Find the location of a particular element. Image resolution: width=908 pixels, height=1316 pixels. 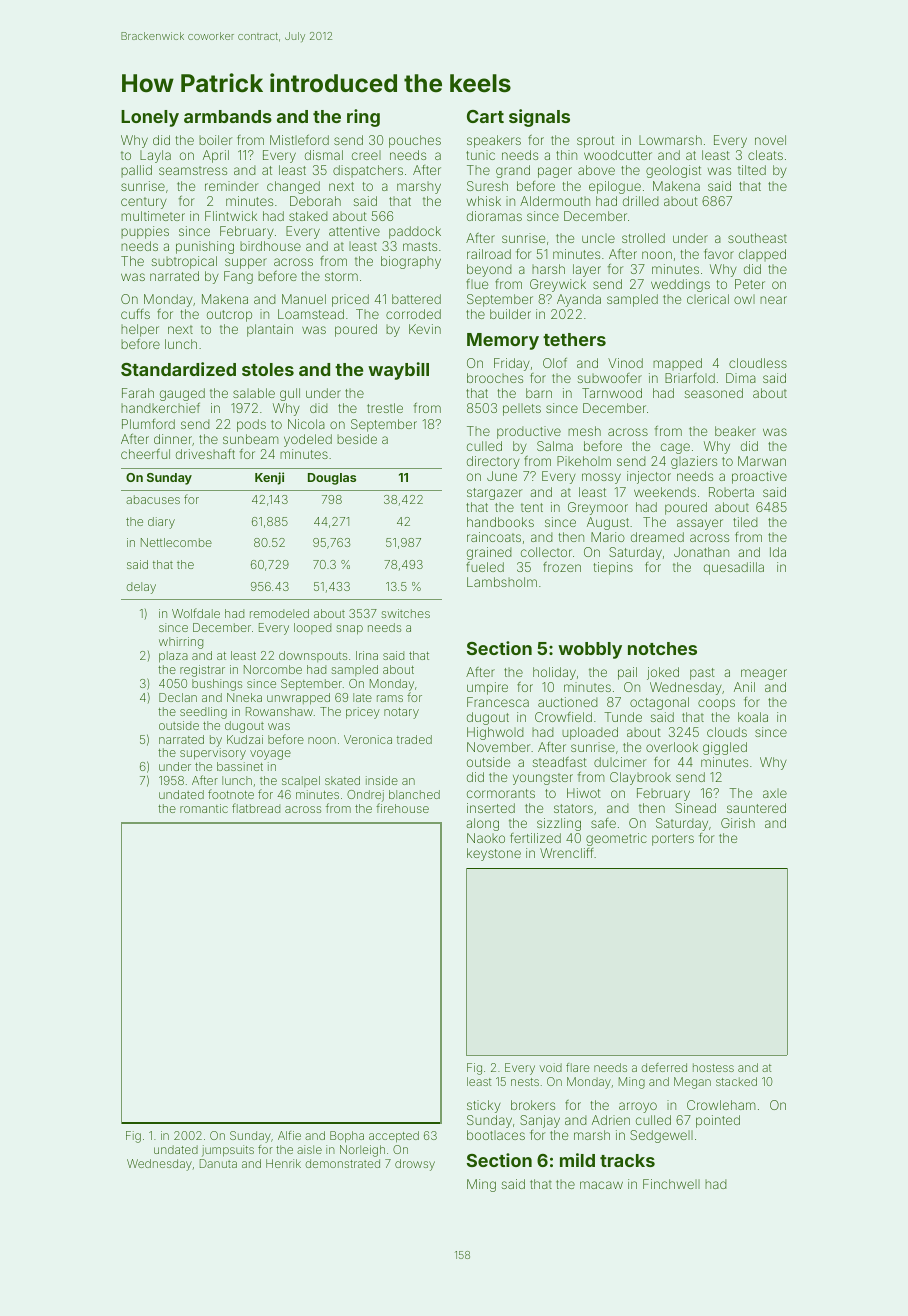

romantic is located at coordinates (204, 808).
